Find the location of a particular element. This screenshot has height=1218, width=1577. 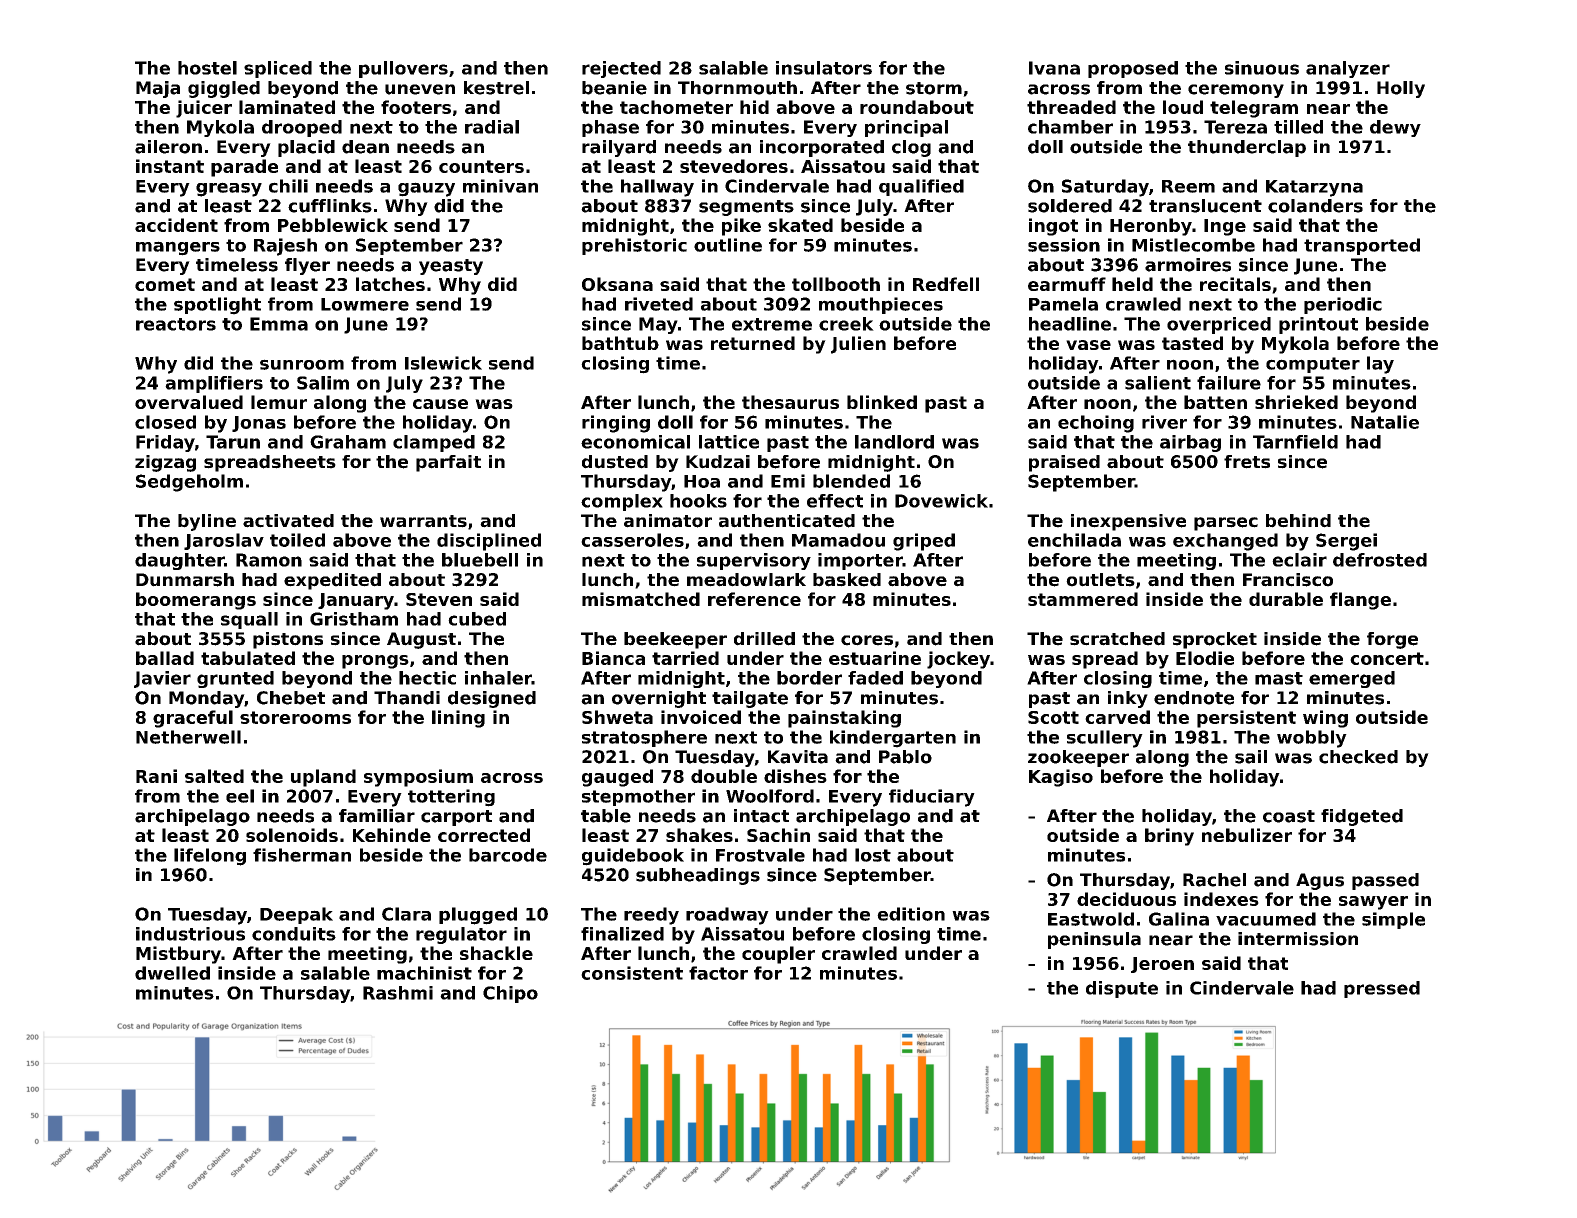

regulator is located at coordinates (461, 935).
